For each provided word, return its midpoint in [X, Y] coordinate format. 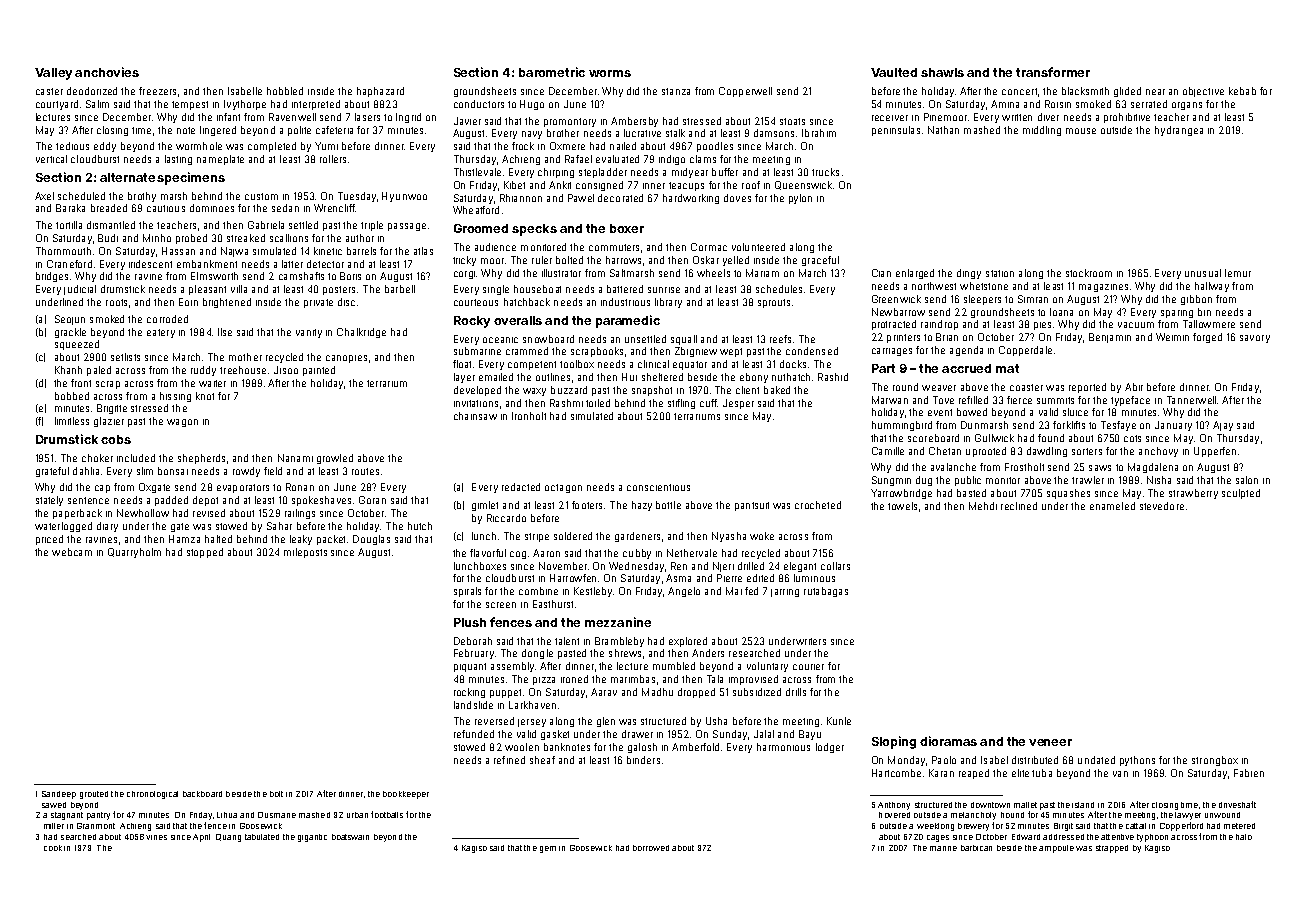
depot [205, 501]
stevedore [1162, 506]
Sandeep [59, 795]
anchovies [107, 72]
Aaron [546, 553]
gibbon [1196, 300]
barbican [976, 848]
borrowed [651, 848]
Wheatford [476, 210]
